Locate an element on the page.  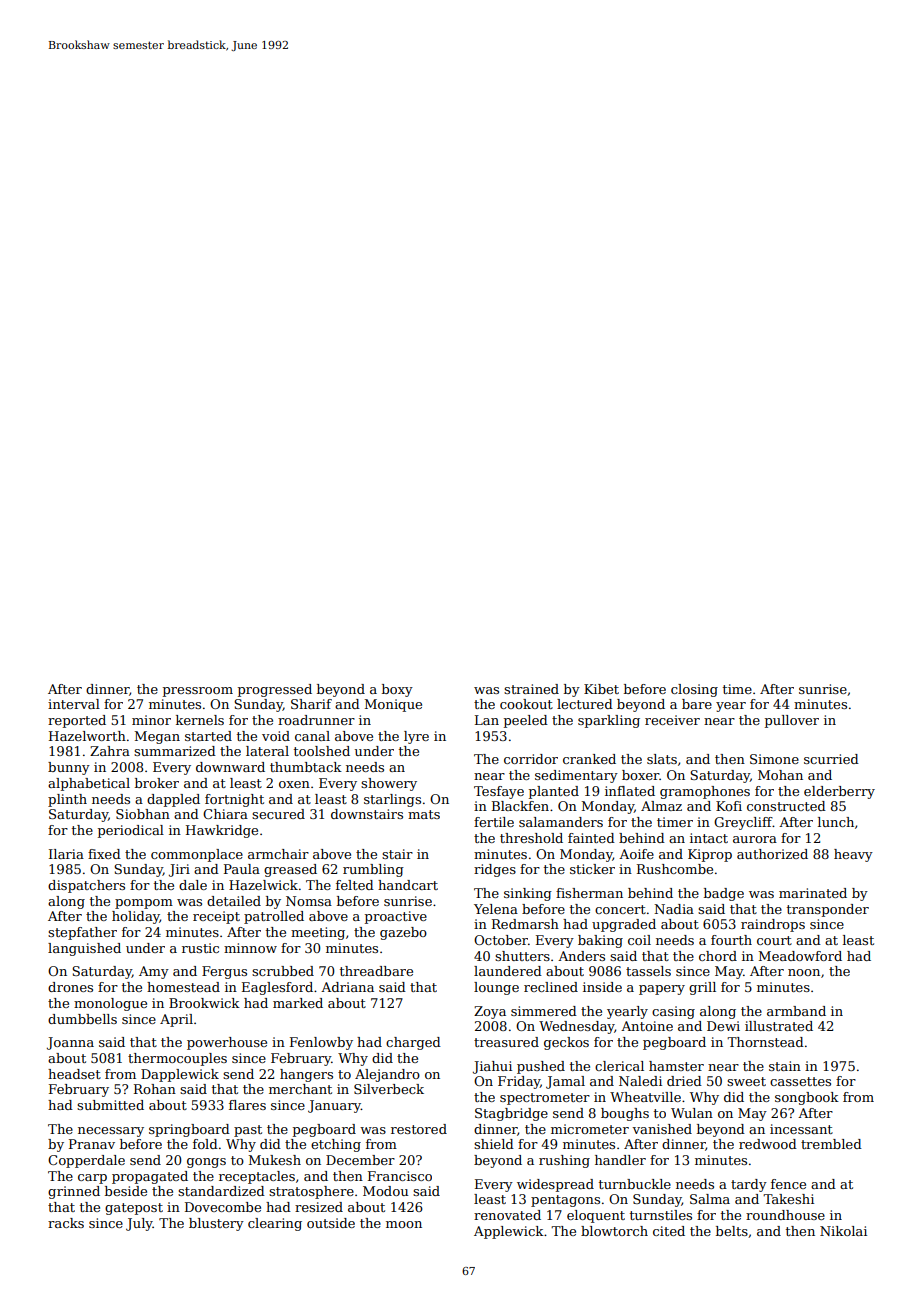
Hazelworth is located at coordinates (87, 736).
